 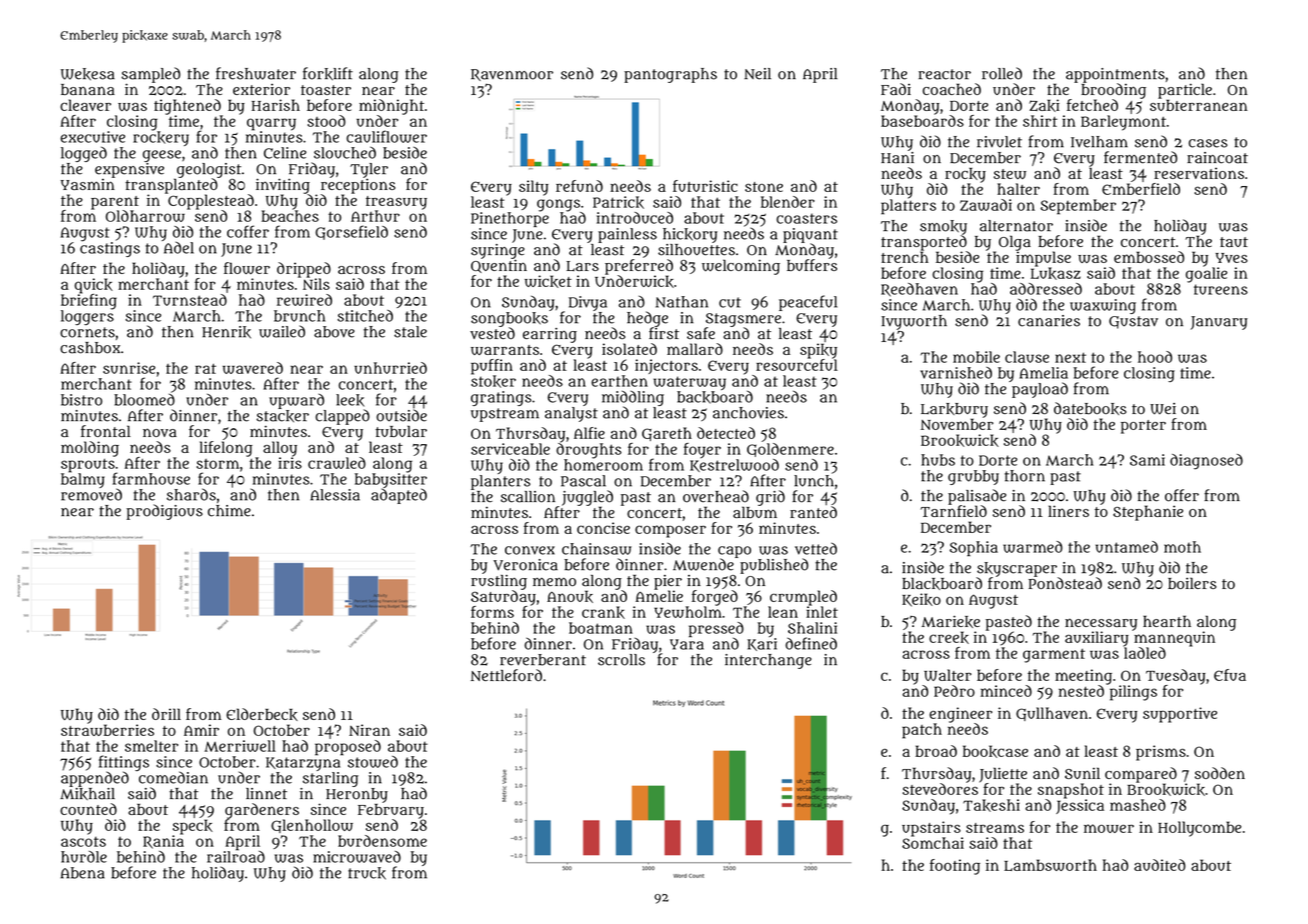 I want to click on lunch, so click(x=814, y=481).
